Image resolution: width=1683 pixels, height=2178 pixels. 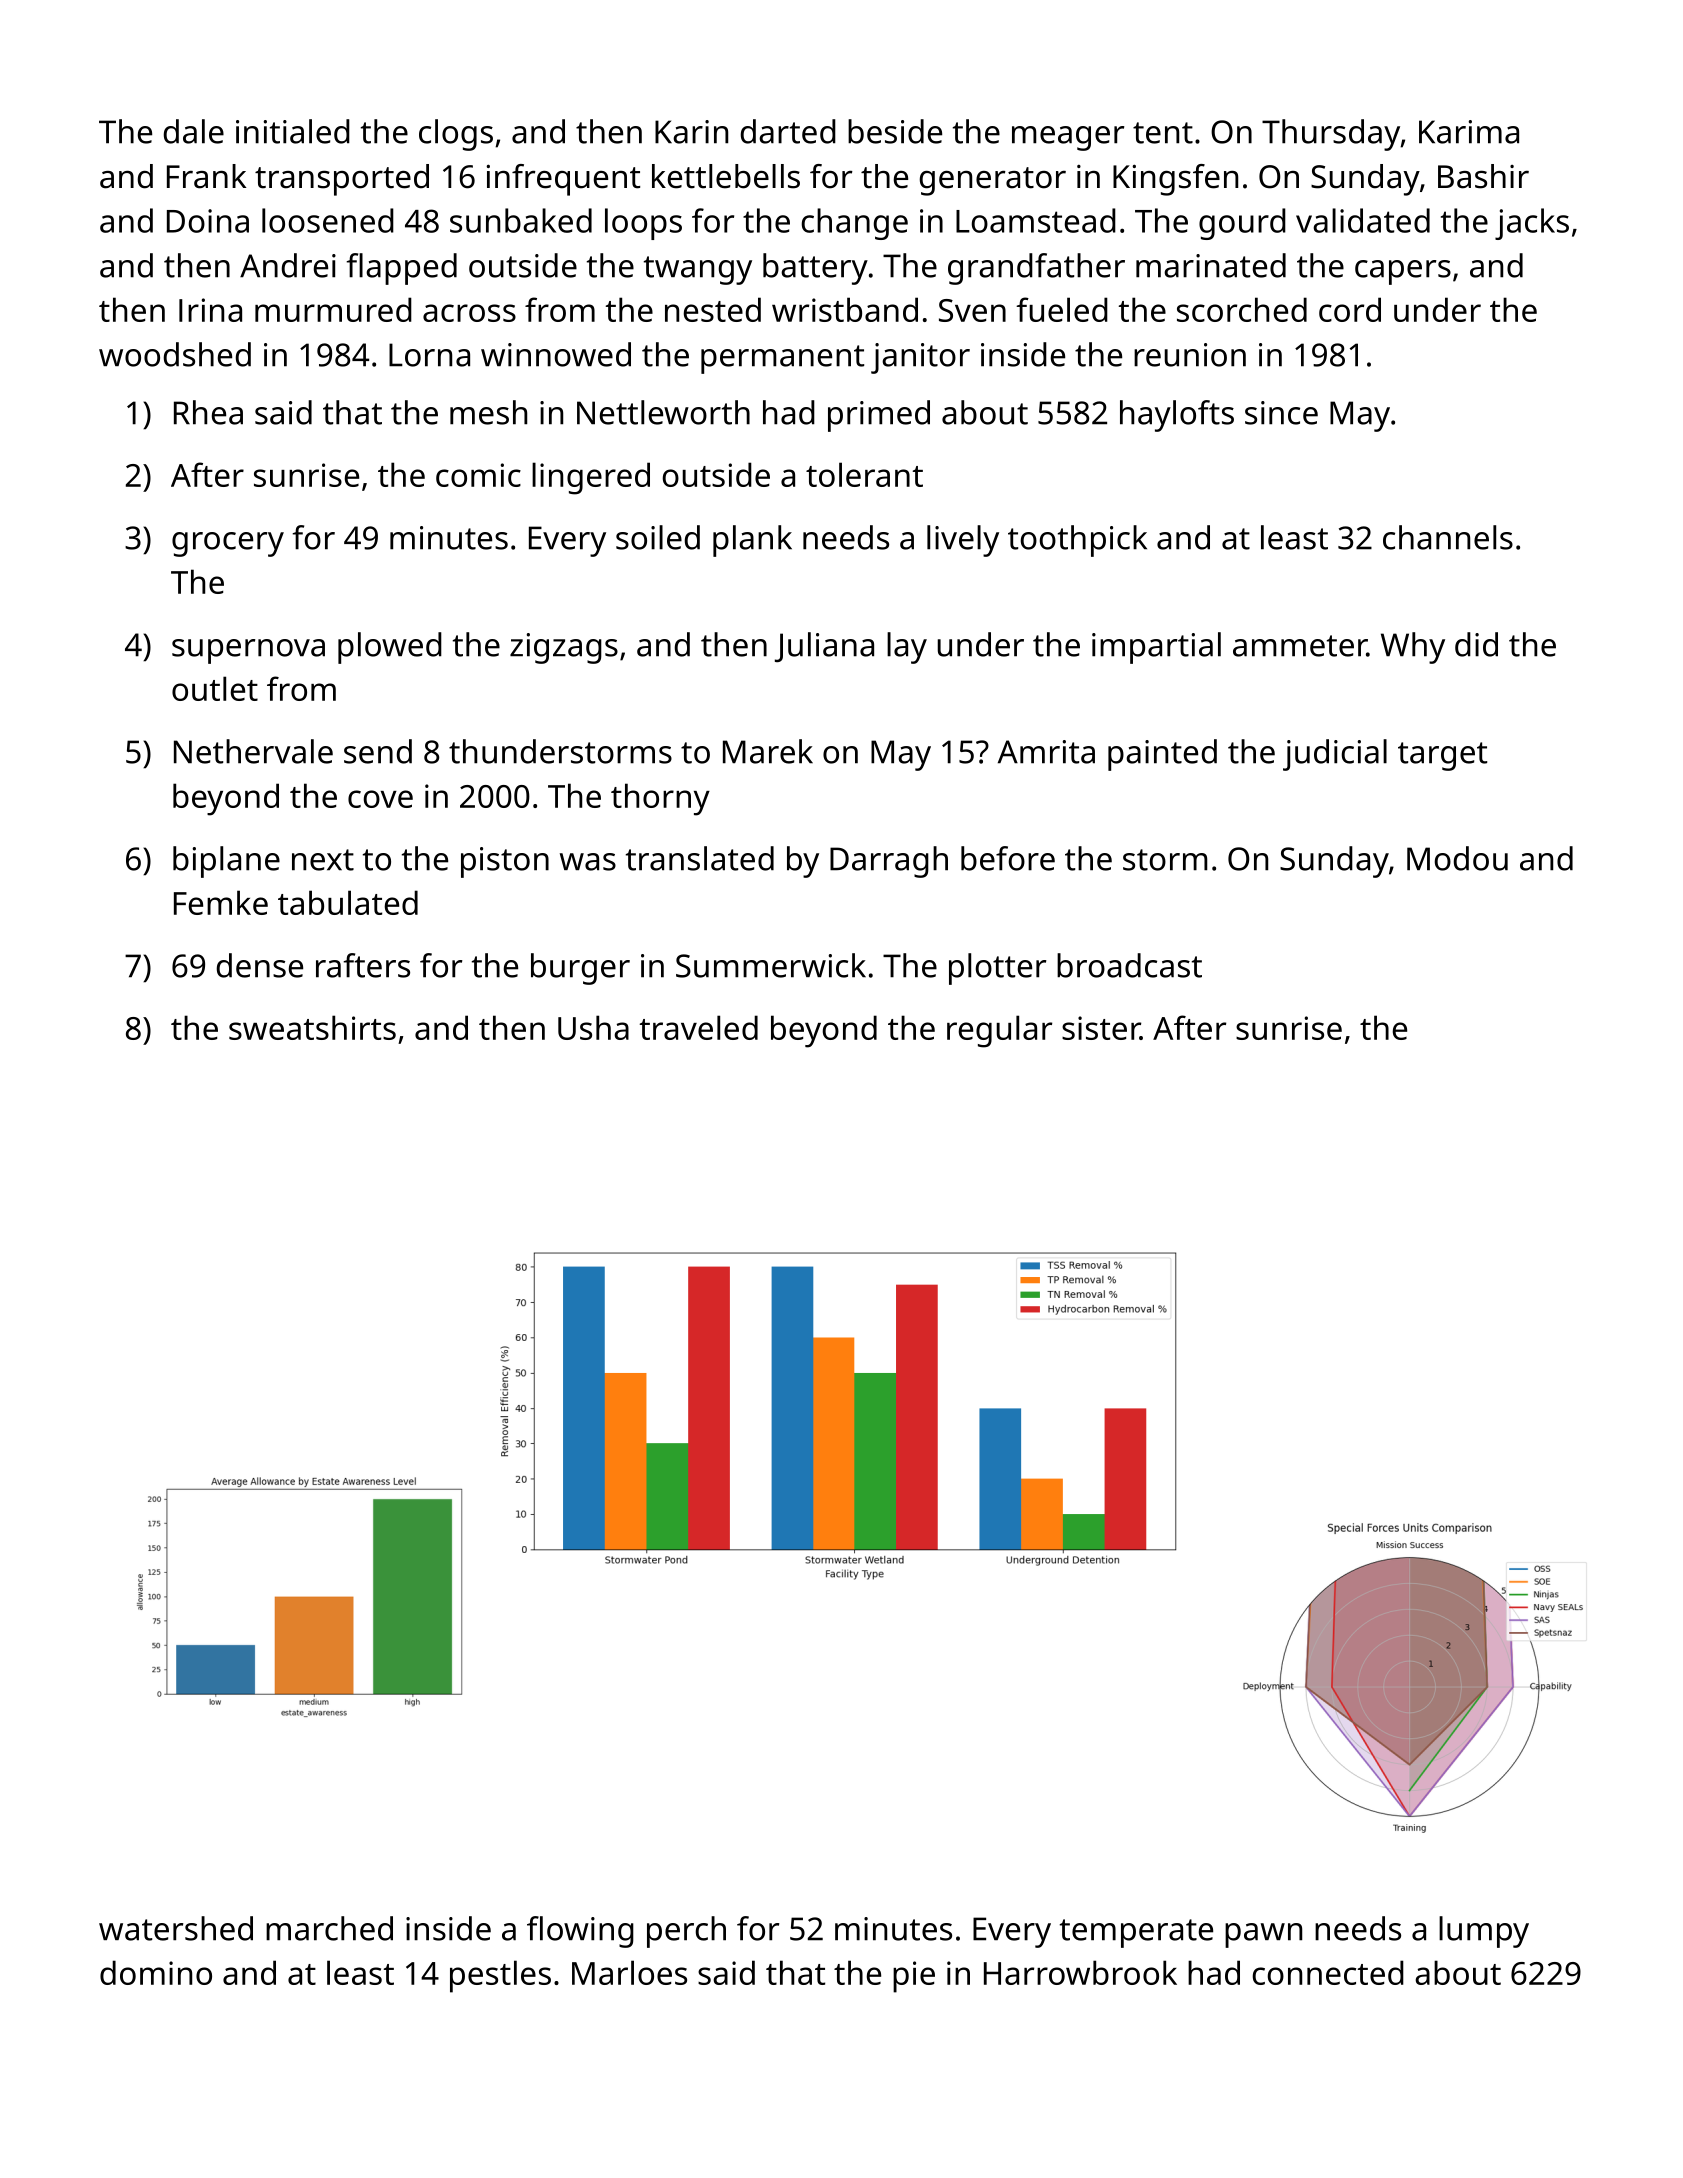 What do you see at coordinates (1484, 1932) in the image?
I see `lumpy` at bounding box center [1484, 1932].
